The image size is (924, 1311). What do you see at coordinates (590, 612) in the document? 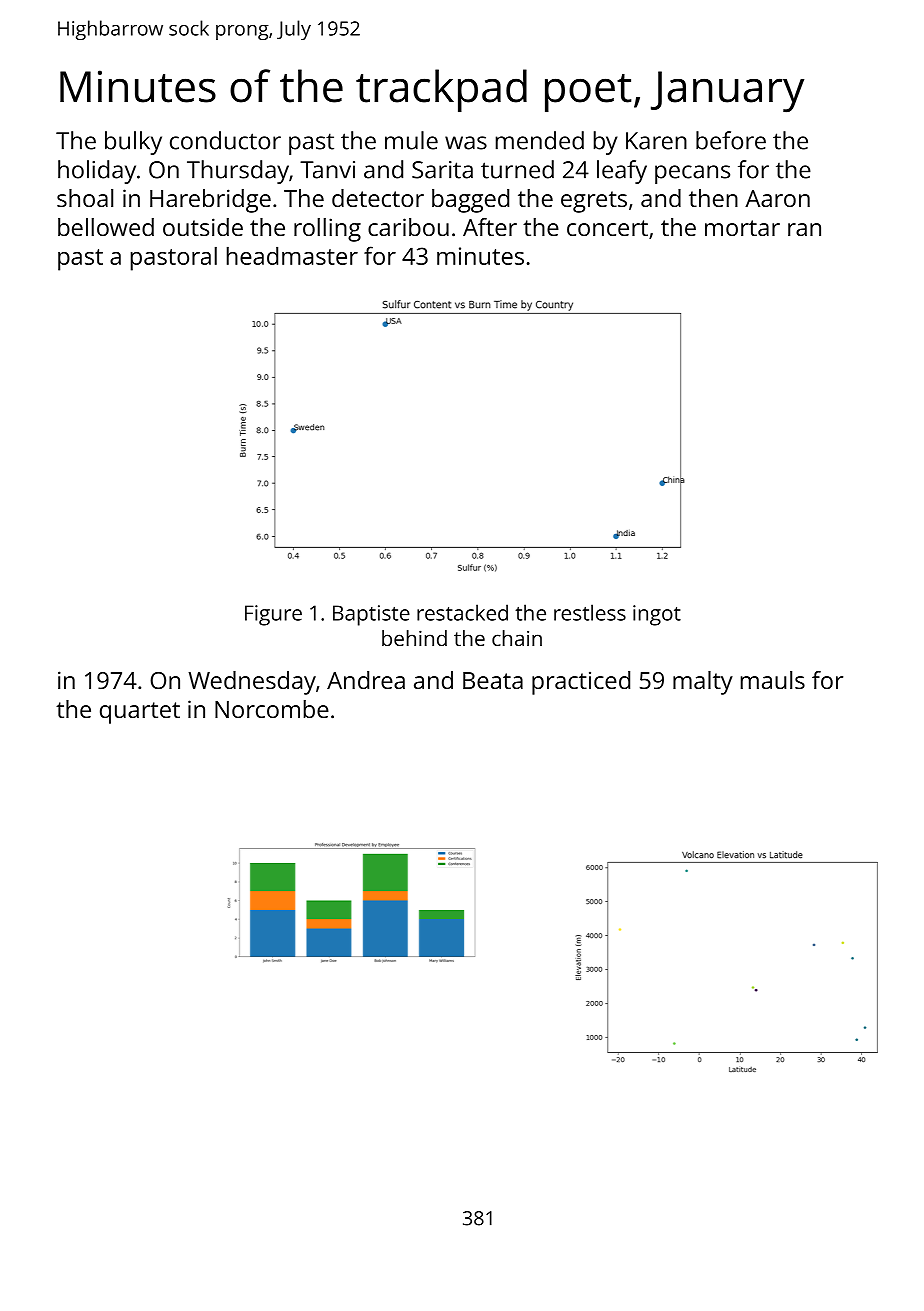
I see `restless` at bounding box center [590, 612].
